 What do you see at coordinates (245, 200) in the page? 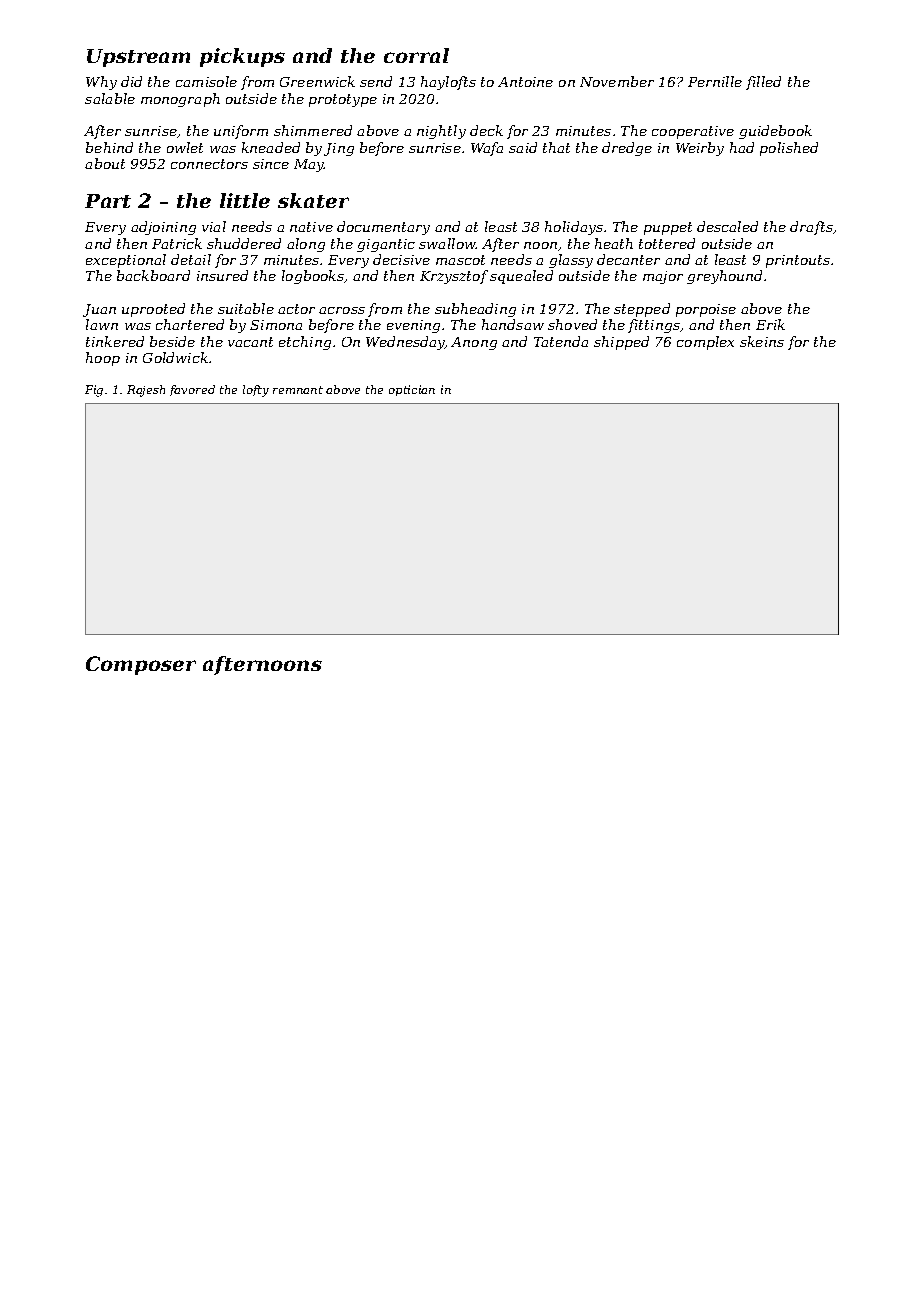
I see `little` at bounding box center [245, 200].
